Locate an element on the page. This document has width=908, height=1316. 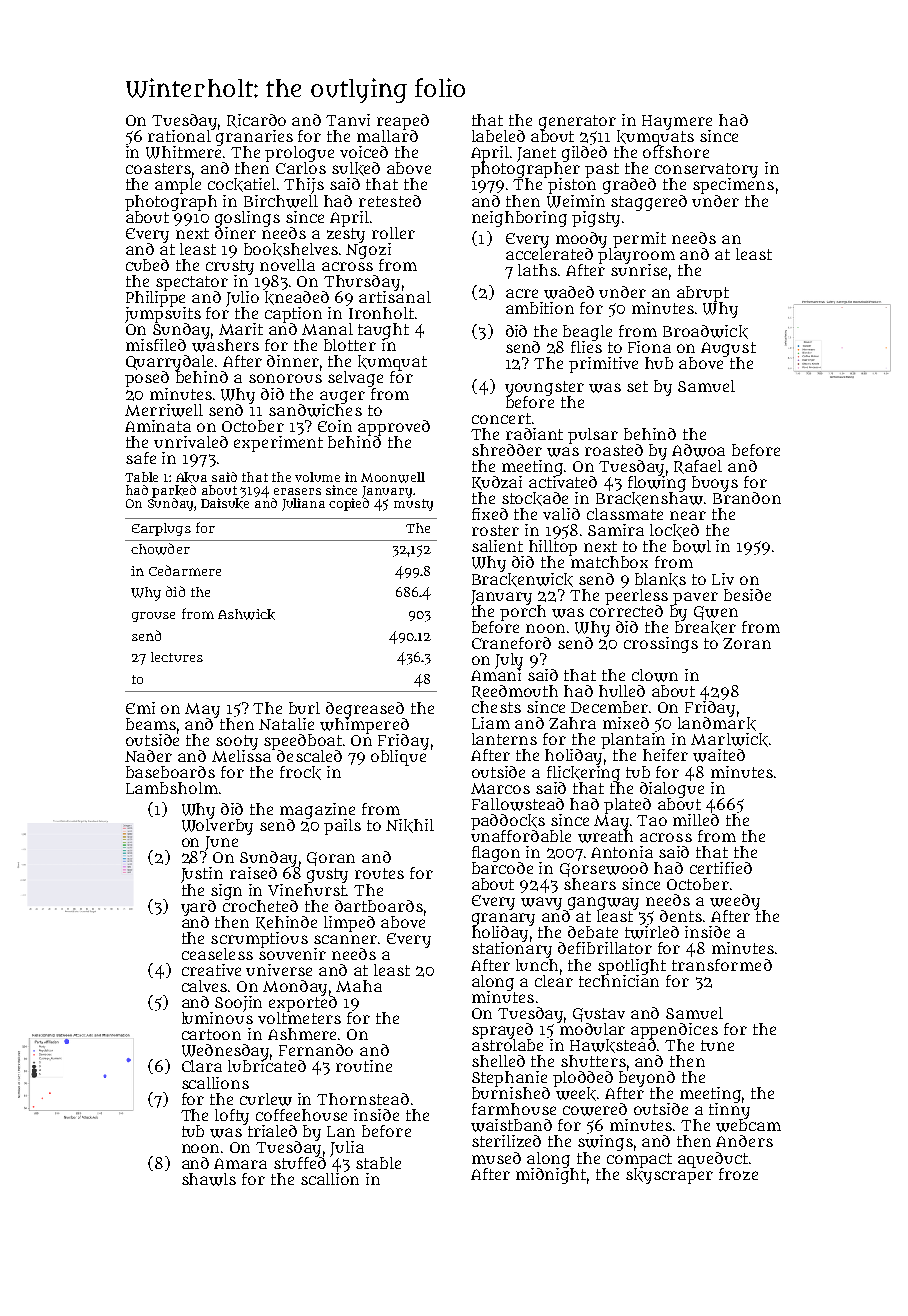
beside is located at coordinates (747, 595).
